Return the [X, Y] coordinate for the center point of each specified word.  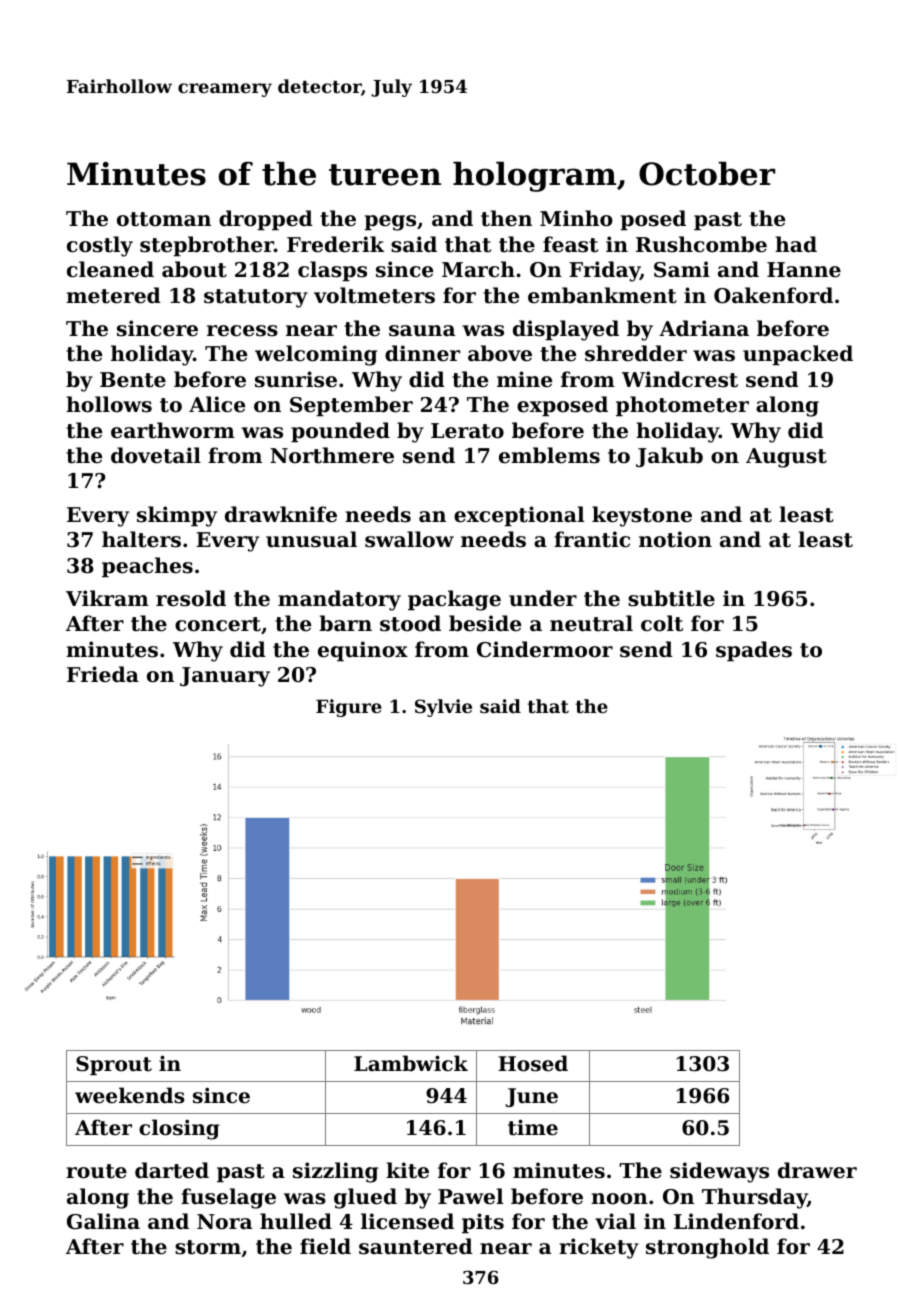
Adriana [704, 328]
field [325, 1246]
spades [754, 651]
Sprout [114, 1065]
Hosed [533, 1063]
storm [208, 1247]
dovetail [156, 455]
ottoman [164, 219]
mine [524, 379]
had [796, 244]
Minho [576, 218]
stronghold [707, 1248]
